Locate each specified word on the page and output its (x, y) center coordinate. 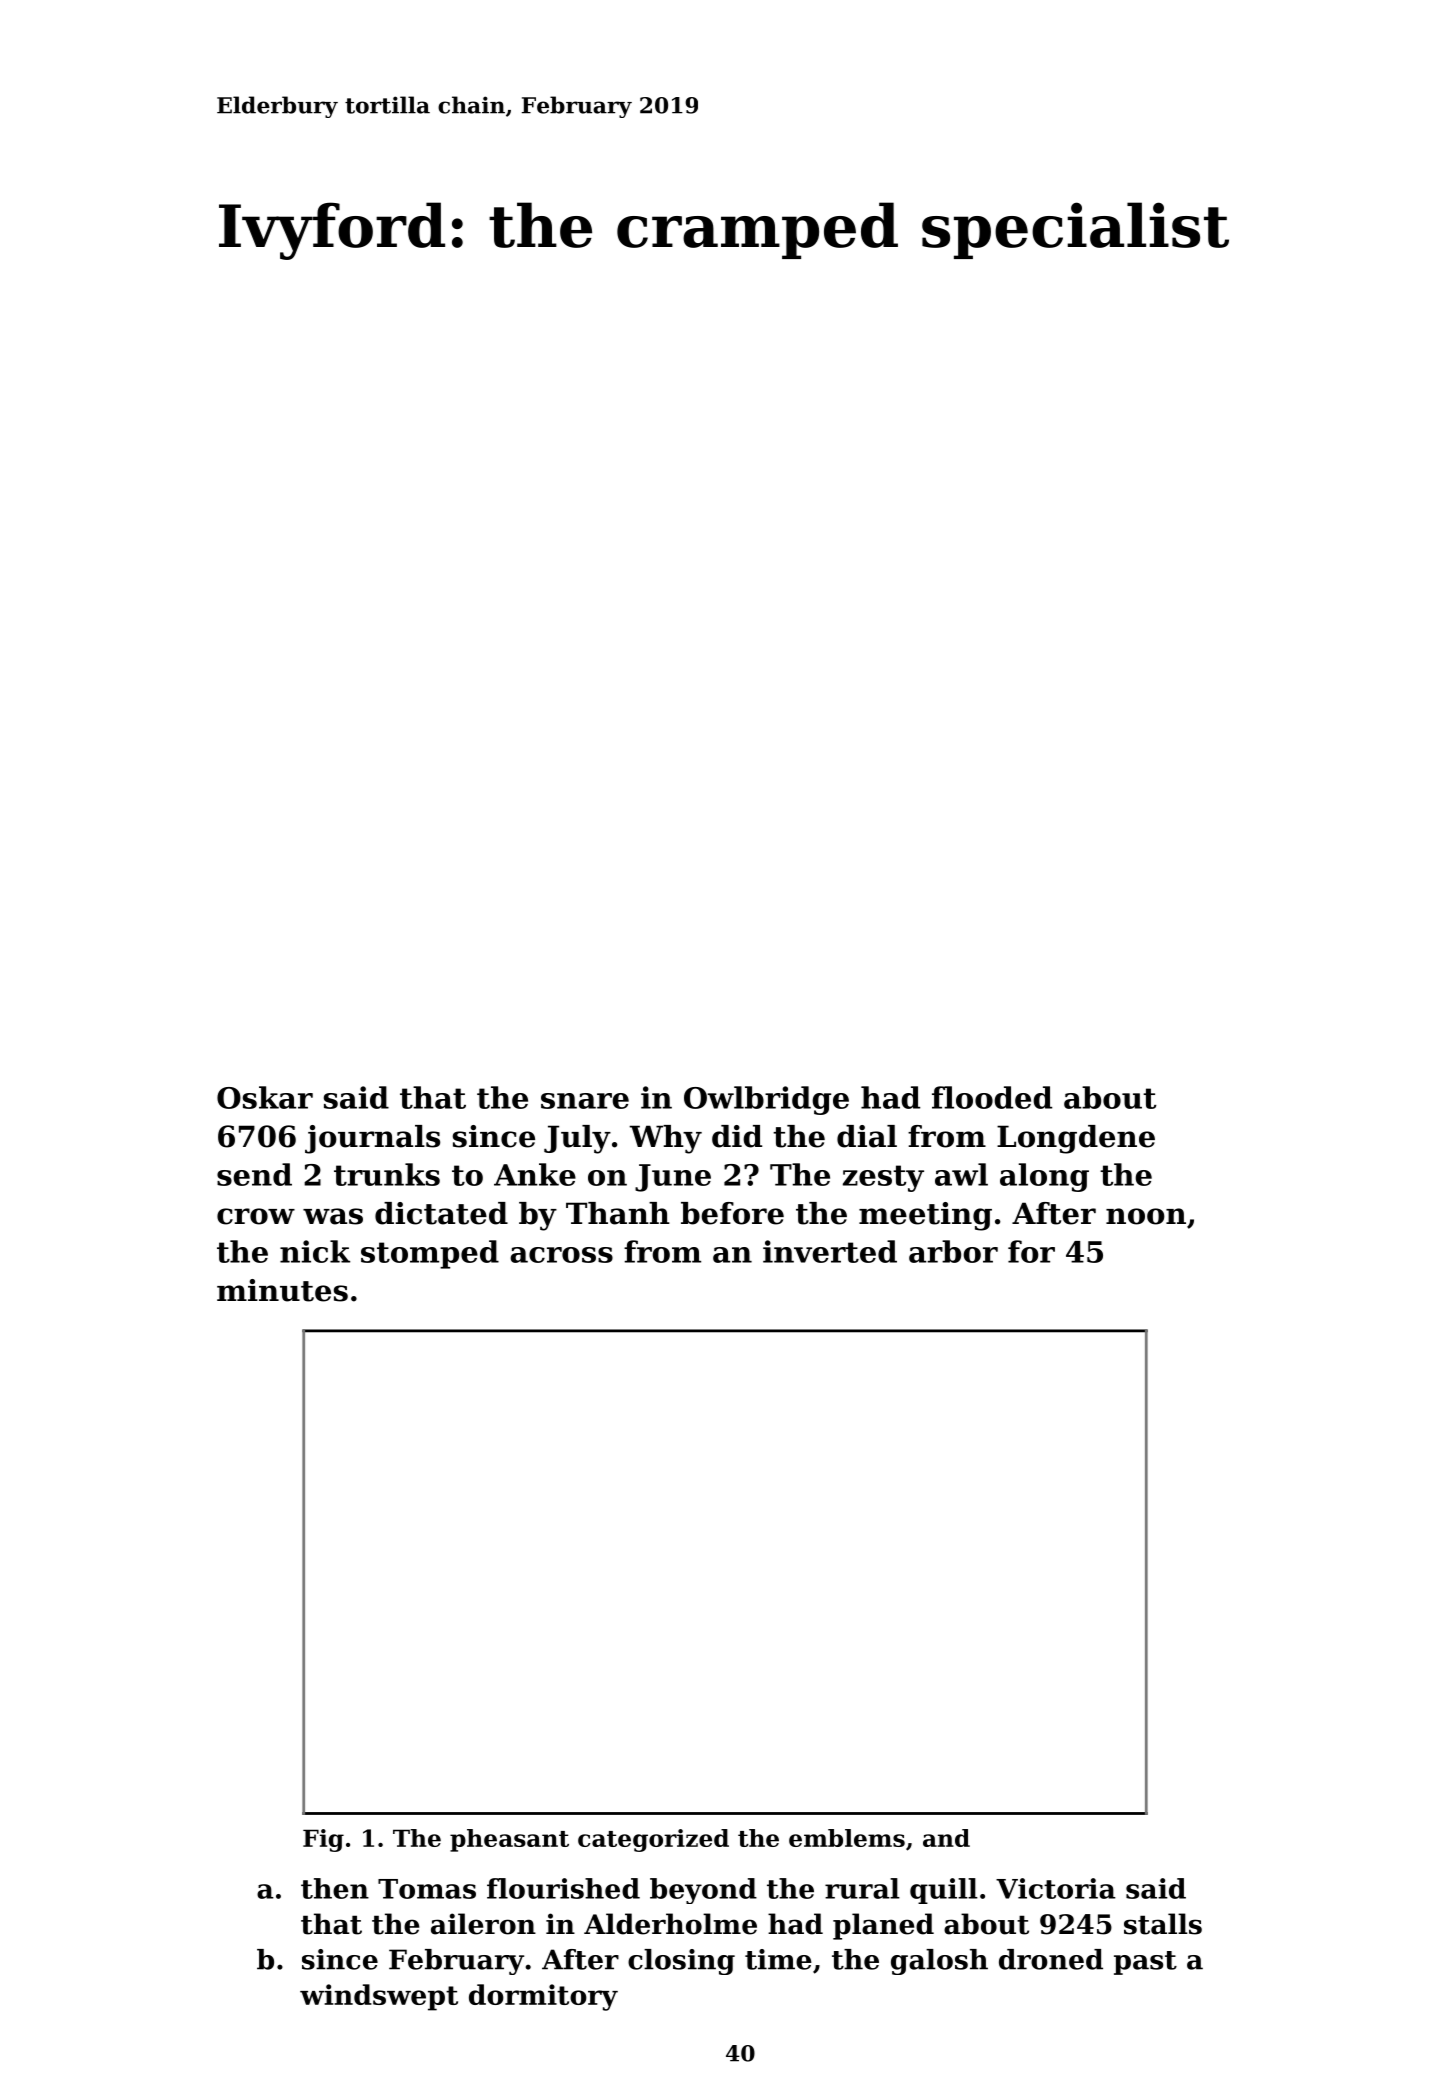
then (335, 1888)
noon (1146, 1216)
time (778, 1959)
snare (585, 1101)
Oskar (265, 1097)
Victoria (1056, 1888)
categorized (653, 1840)
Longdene (1076, 1139)
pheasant (509, 1840)
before (732, 1213)
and (946, 1838)
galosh (939, 1962)
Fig (323, 1840)
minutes (282, 1290)
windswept (379, 1997)
